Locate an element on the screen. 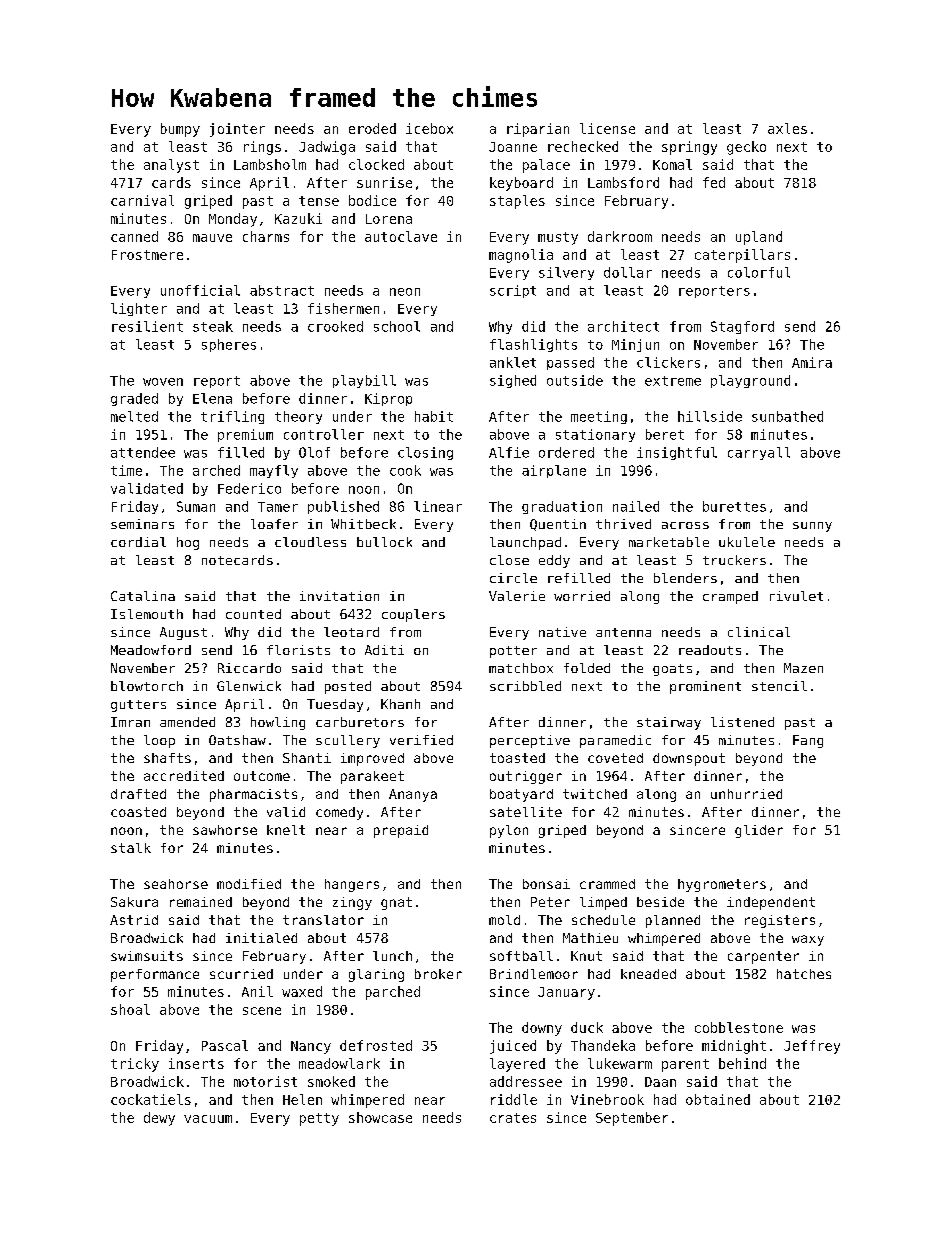 The width and height of the screenshot is (952, 1233). unofficial is located at coordinates (200, 290).
